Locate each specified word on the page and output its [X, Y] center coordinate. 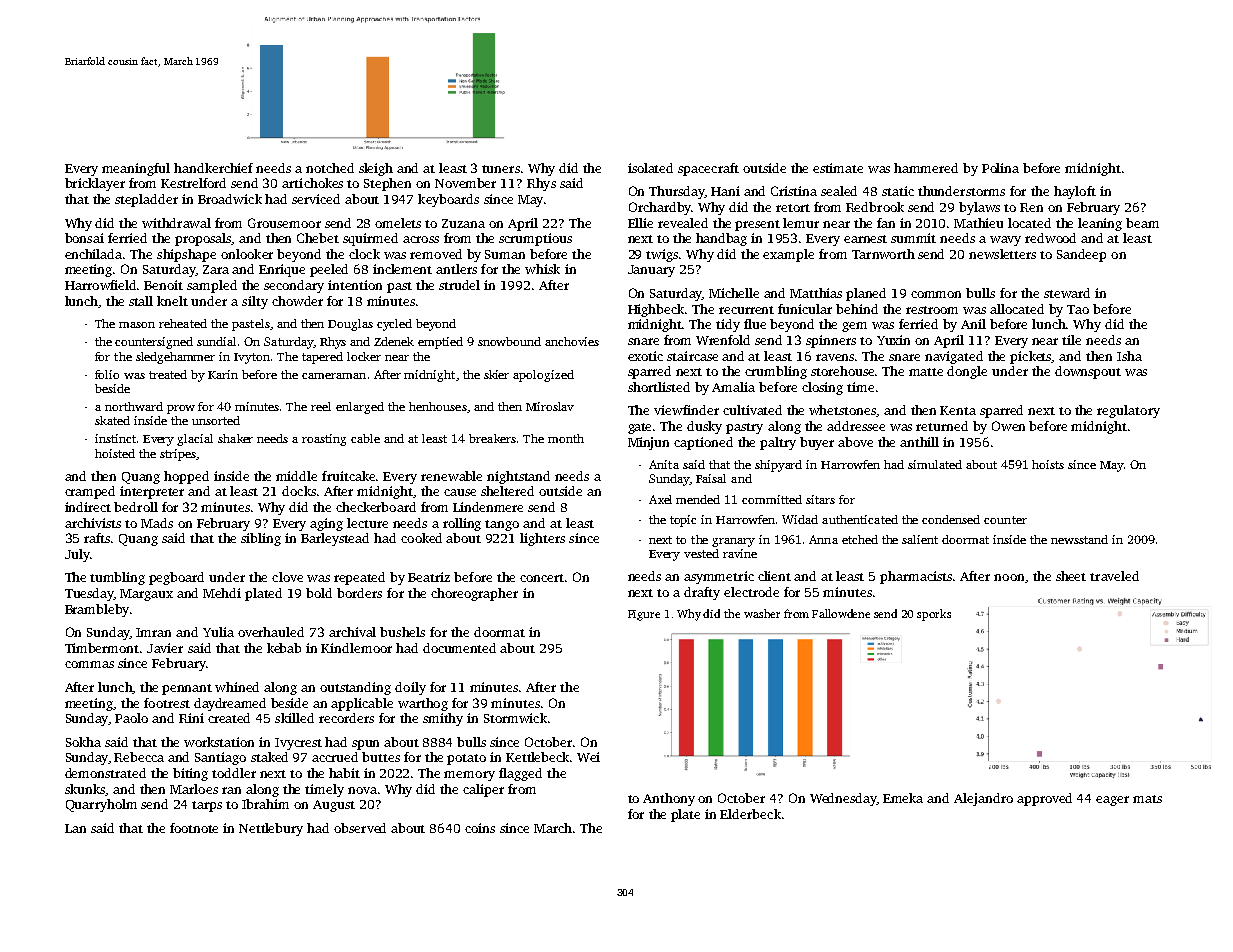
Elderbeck [750, 814]
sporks [934, 615]
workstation [219, 742]
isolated [650, 168]
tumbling [117, 578]
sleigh [376, 169]
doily [410, 688]
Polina [1000, 168]
